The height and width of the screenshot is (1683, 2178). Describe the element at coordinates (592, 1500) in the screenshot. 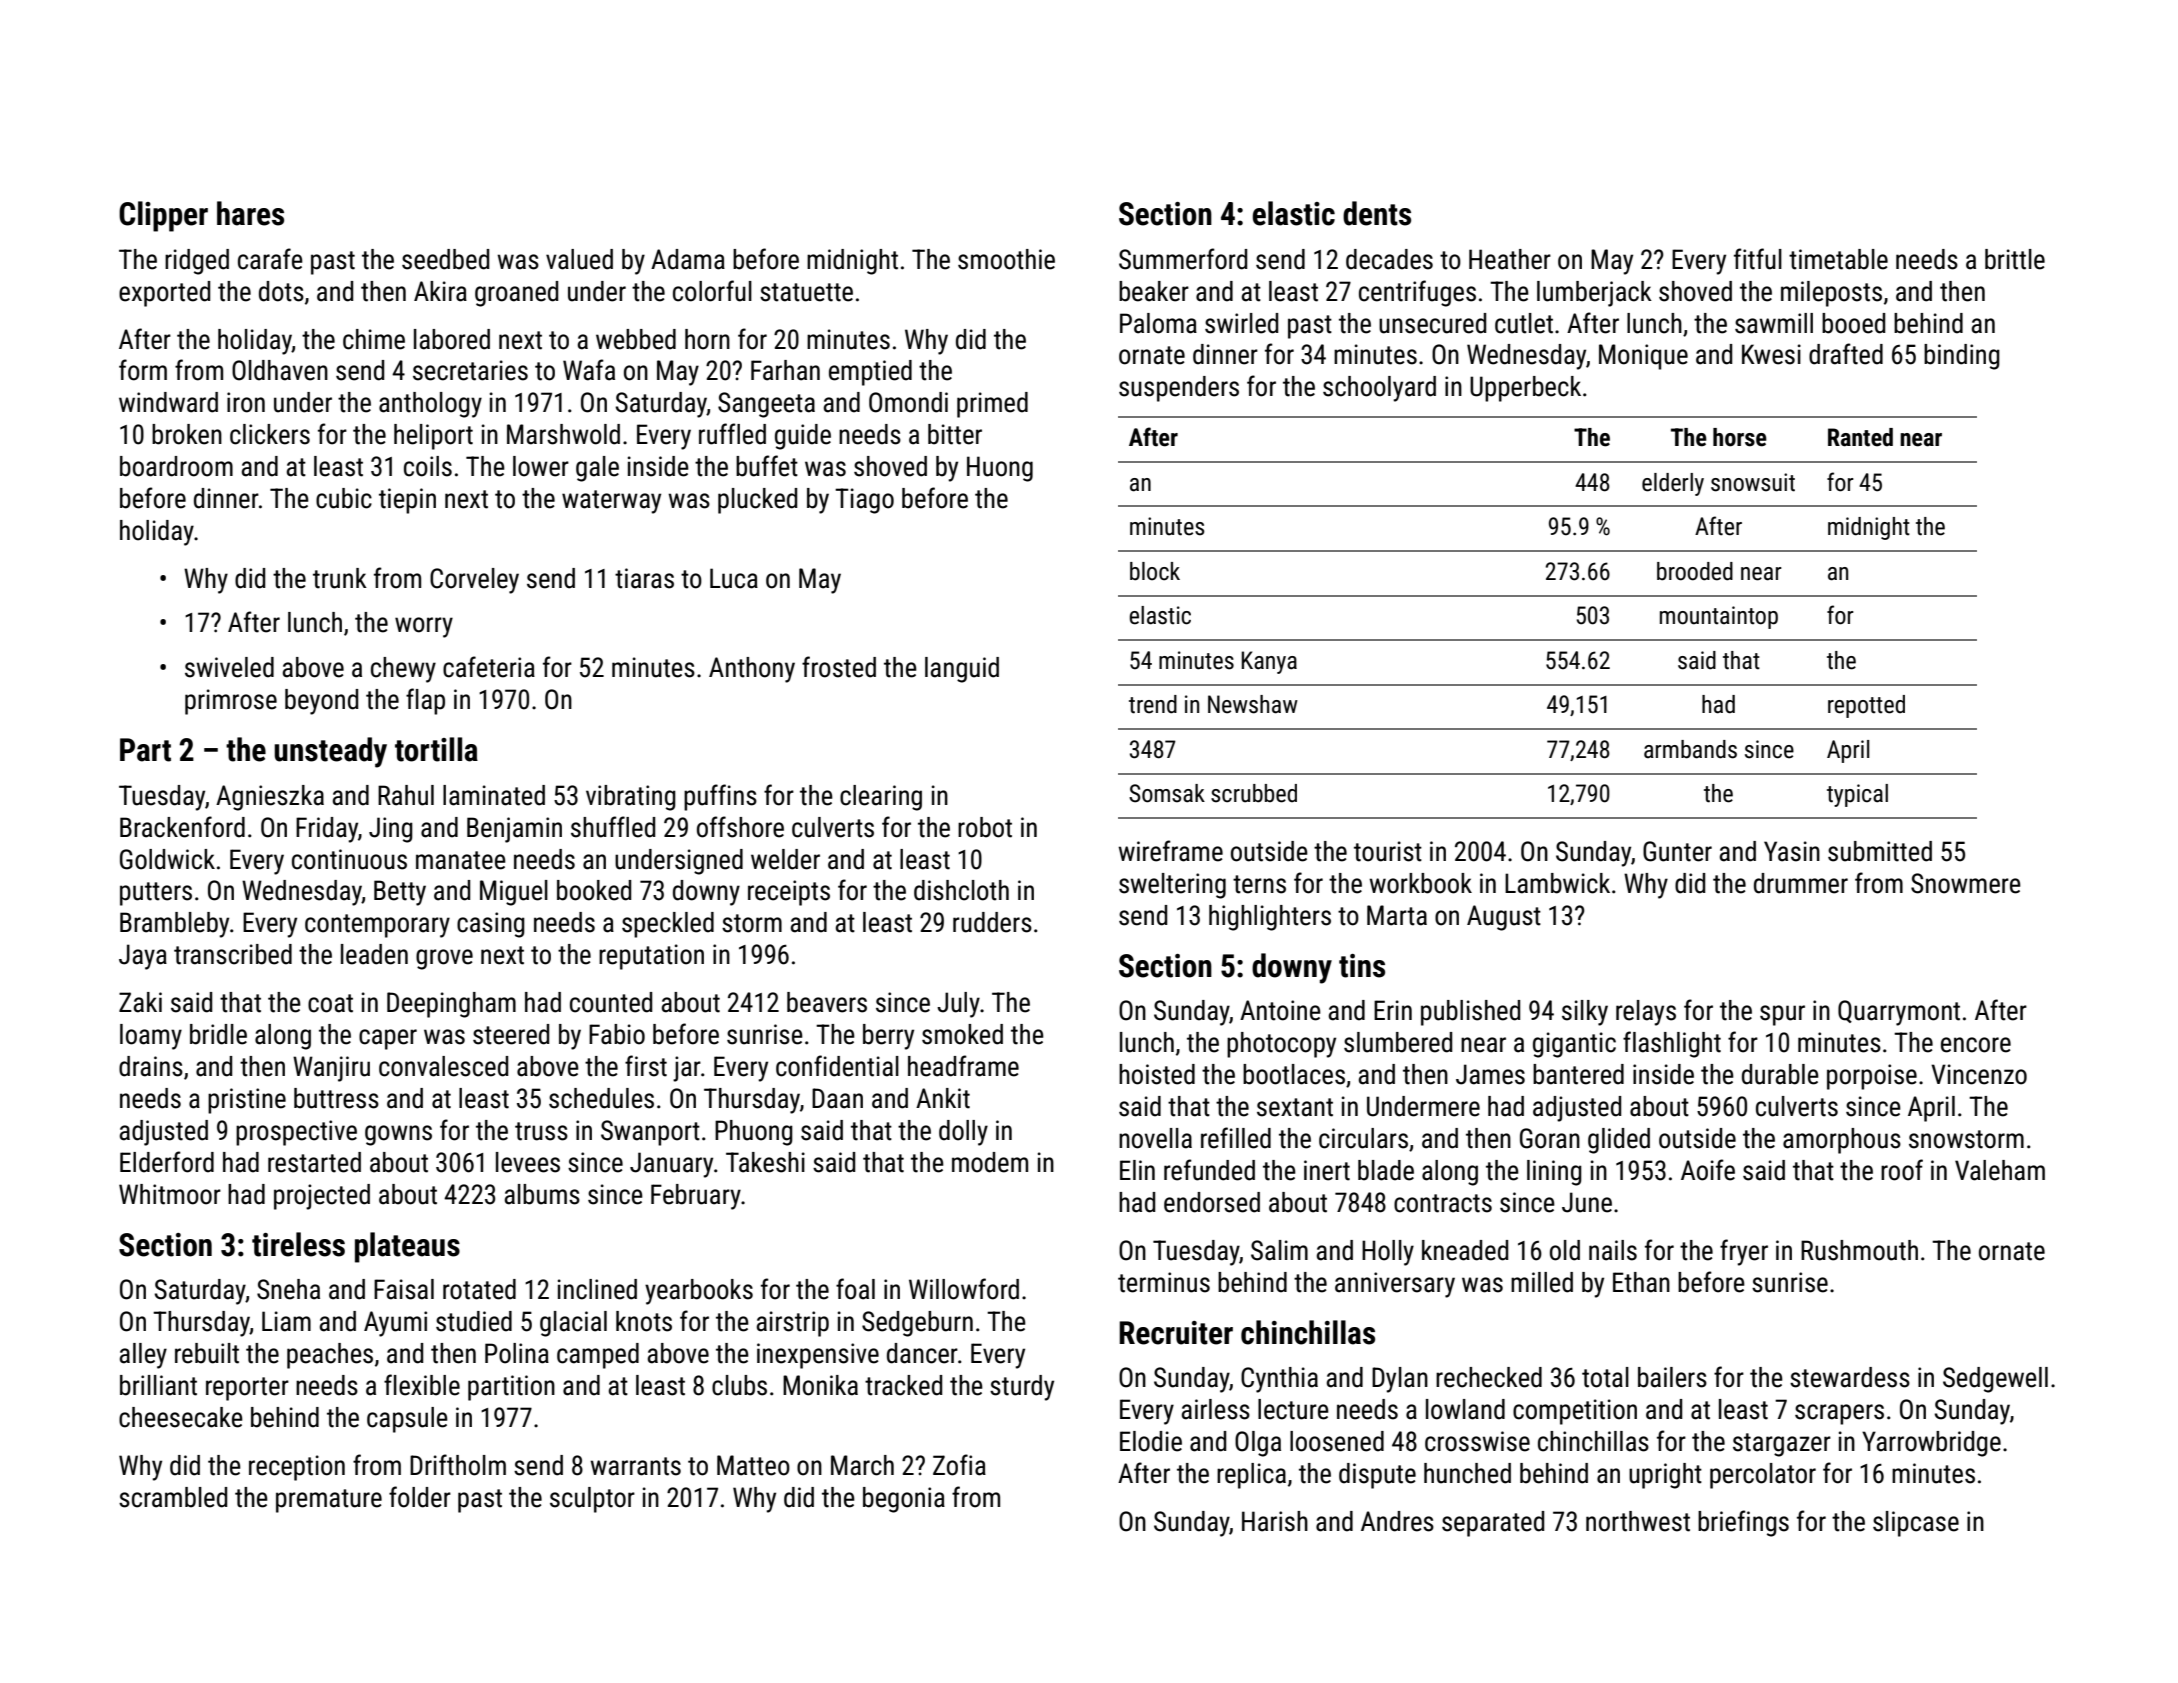

I see `sculptor` at that location.
